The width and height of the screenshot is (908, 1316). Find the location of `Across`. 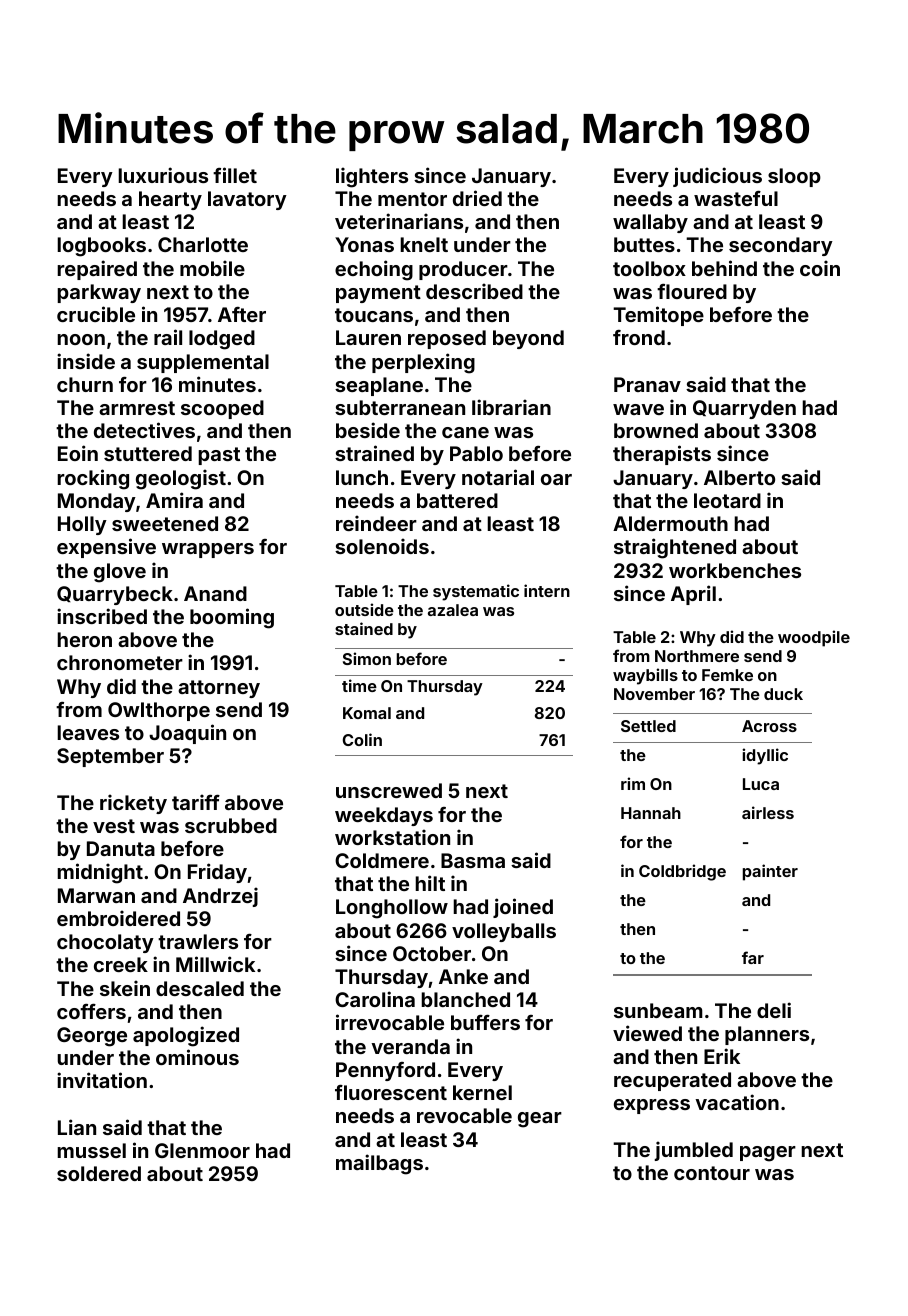

Across is located at coordinates (769, 726).
